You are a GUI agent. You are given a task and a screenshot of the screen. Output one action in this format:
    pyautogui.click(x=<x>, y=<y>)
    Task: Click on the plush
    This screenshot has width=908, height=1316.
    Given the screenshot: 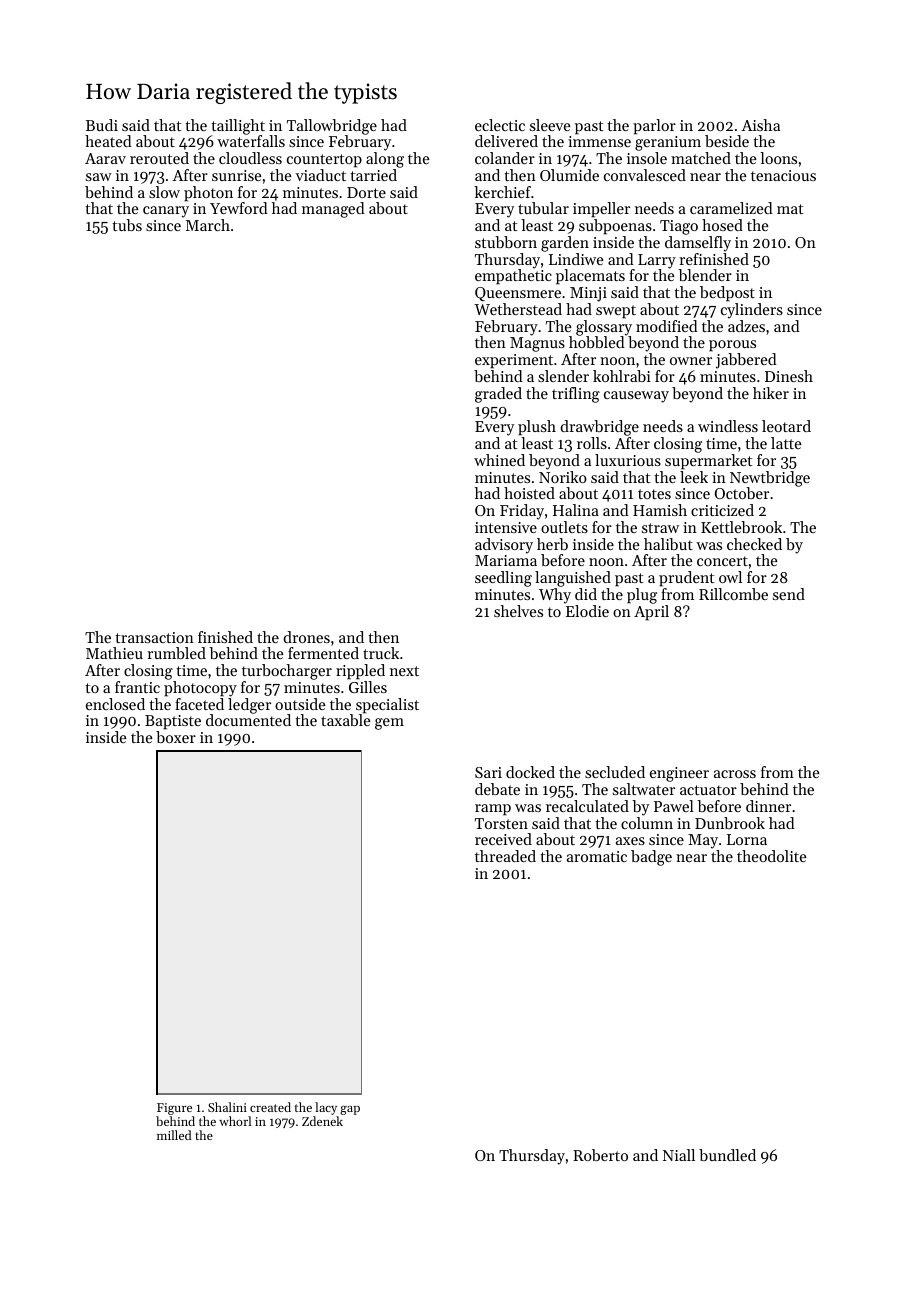 What is the action you would take?
    pyautogui.click(x=537, y=428)
